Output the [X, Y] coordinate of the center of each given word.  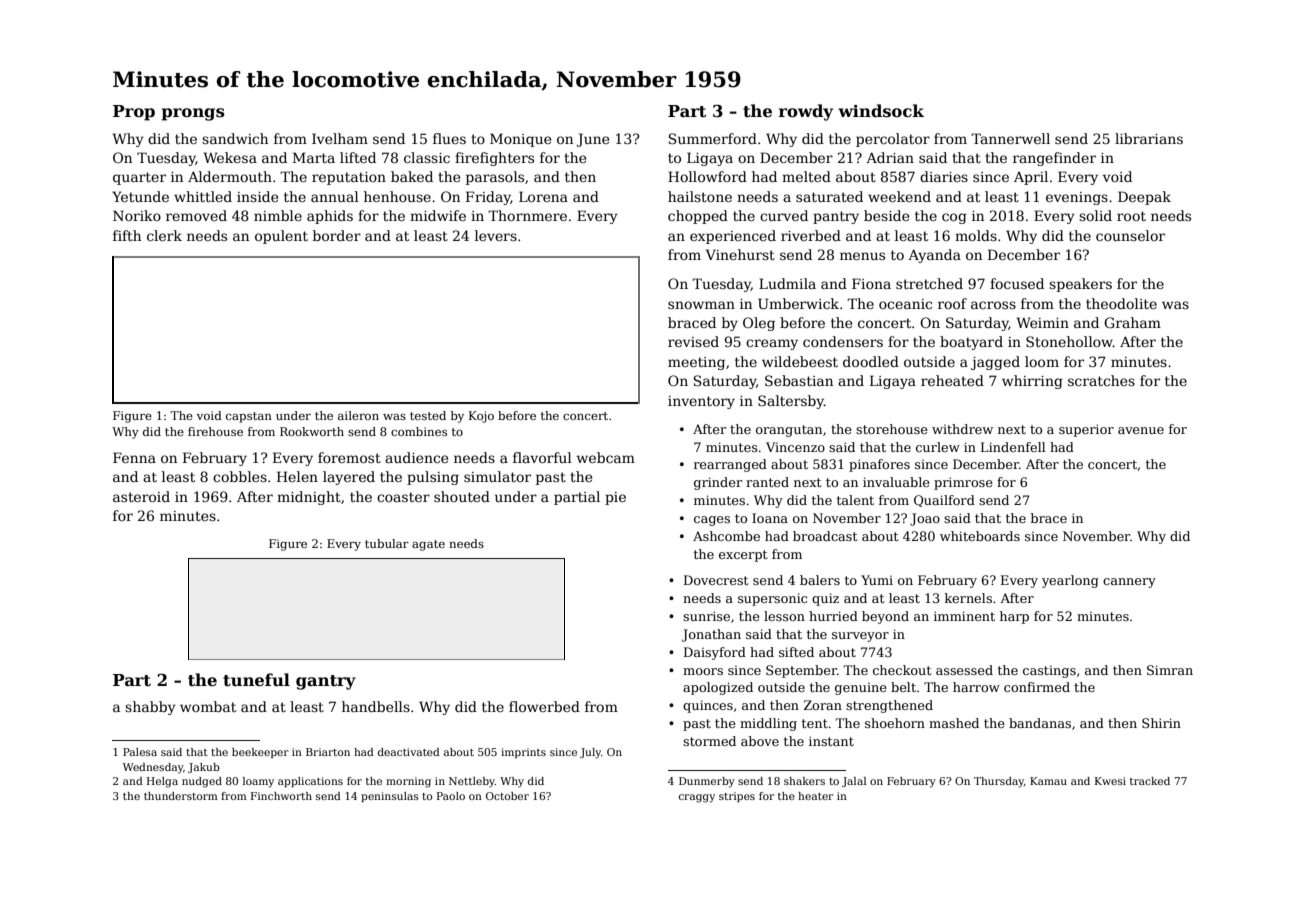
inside [257, 196]
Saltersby [791, 402]
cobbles [240, 476]
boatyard [971, 343]
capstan [249, 417]
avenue [1141, 430]
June [592, 140]
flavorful [542, 457]
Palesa [140, 752]
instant [831, 741]
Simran [1170, 670]
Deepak [1144, 198]
